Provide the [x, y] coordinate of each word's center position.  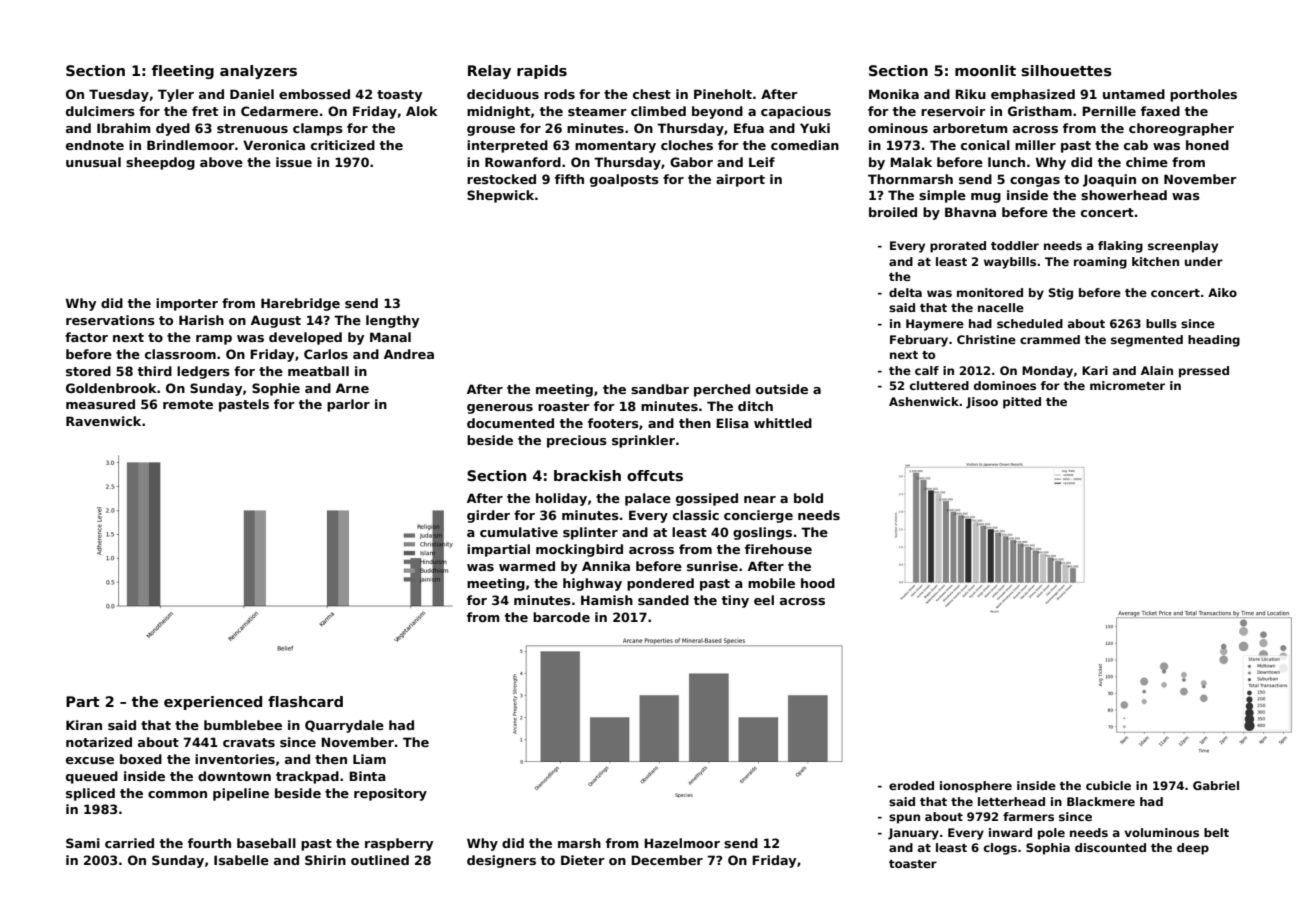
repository [390, 794]
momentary [615, 147]
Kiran [84, 725]
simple [942, 196]
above [221, 162]
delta [905, 292]
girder [488, 516]
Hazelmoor [682, 843]
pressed [1204, 372]
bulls [1161, 323]
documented [510, 423]
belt [1216, 832]
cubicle [1108, 785]
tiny [735, 601]
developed [305, 338]
